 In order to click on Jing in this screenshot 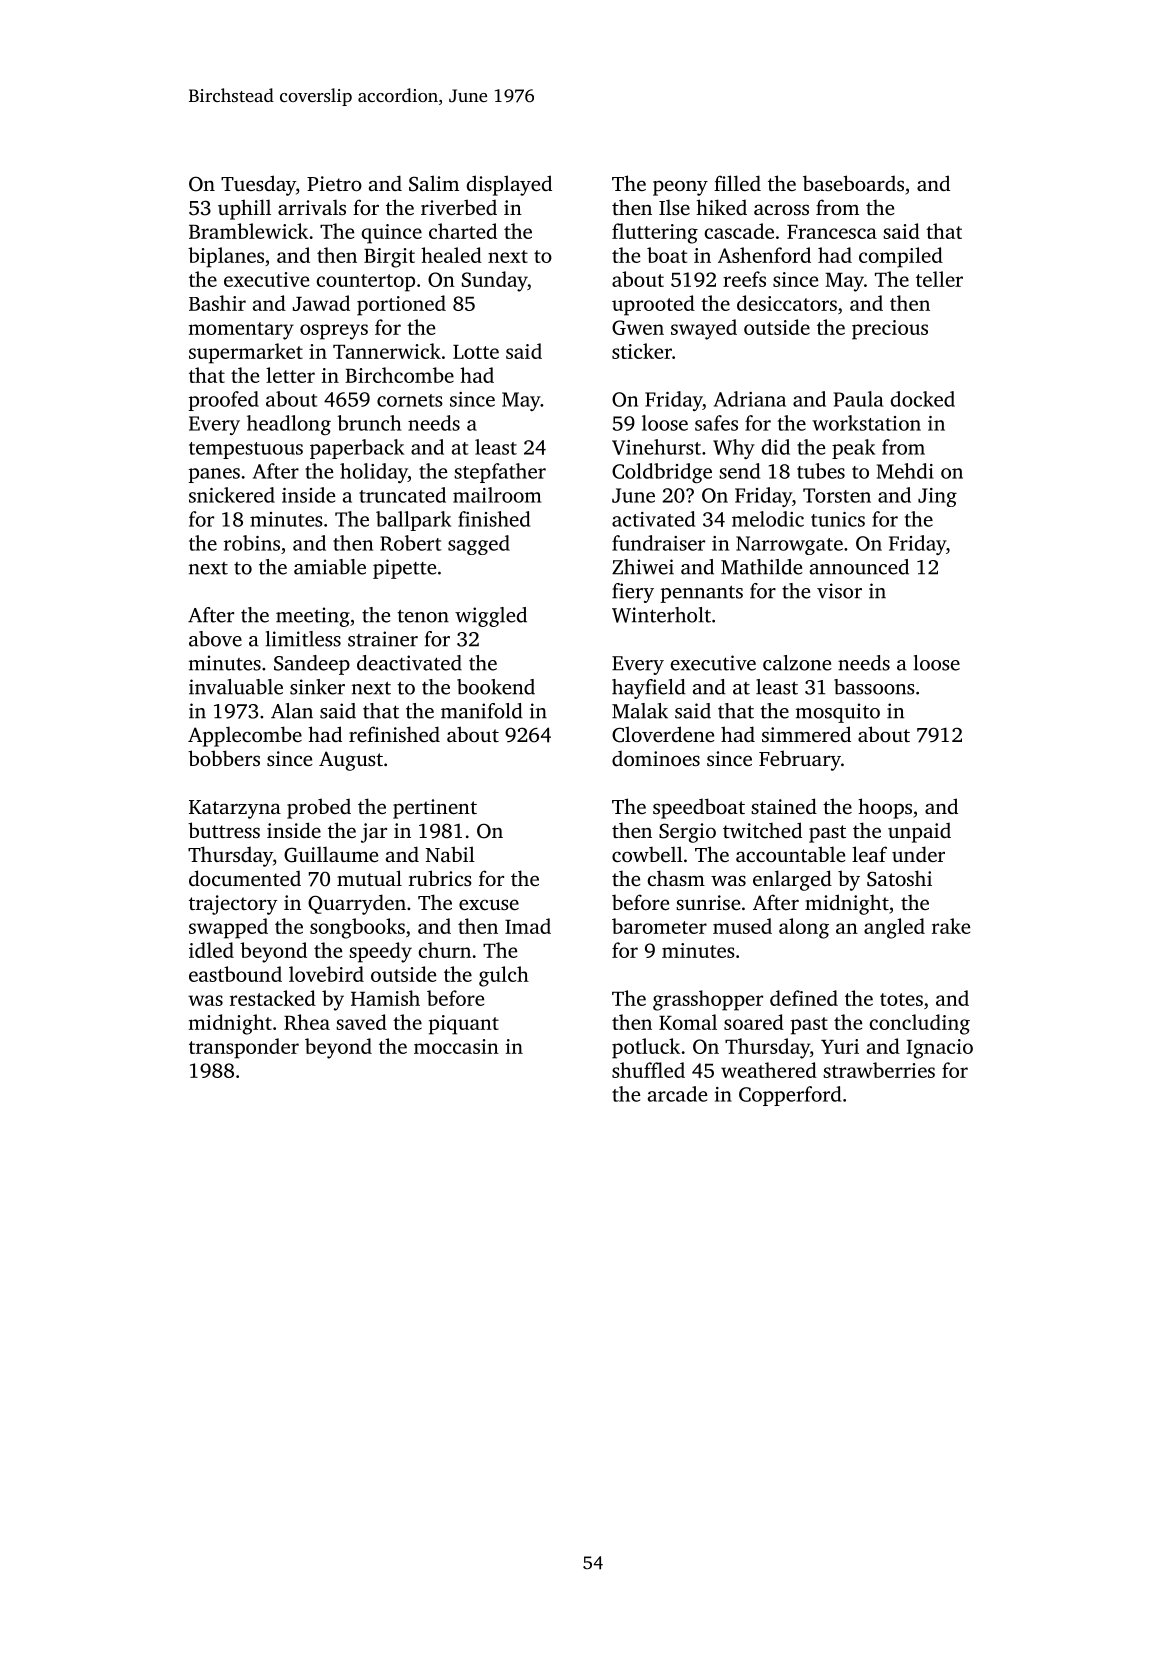, I will do `click(937, 497)`.
